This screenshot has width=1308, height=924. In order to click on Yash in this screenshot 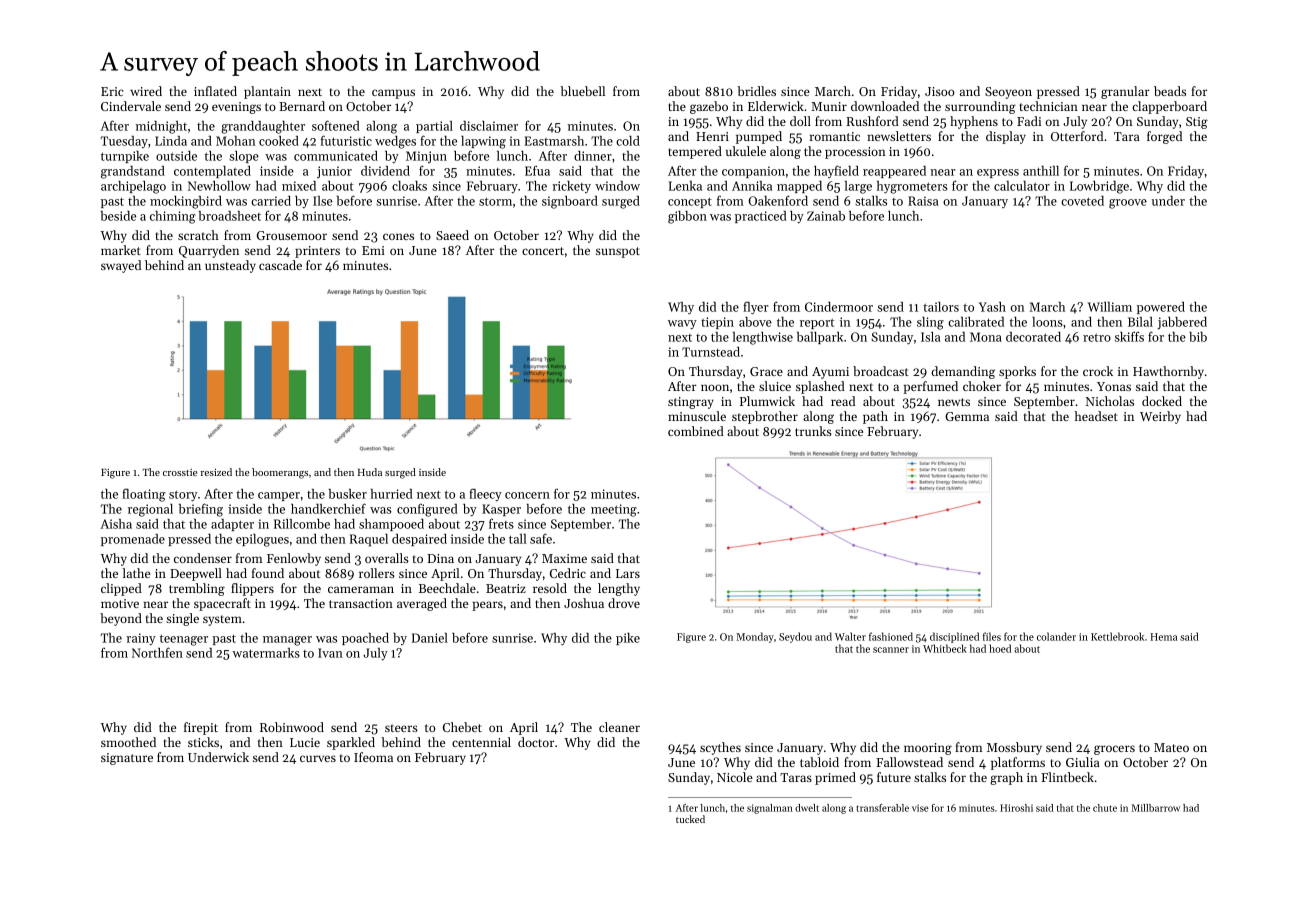, I will do `click(992, 307)`.
